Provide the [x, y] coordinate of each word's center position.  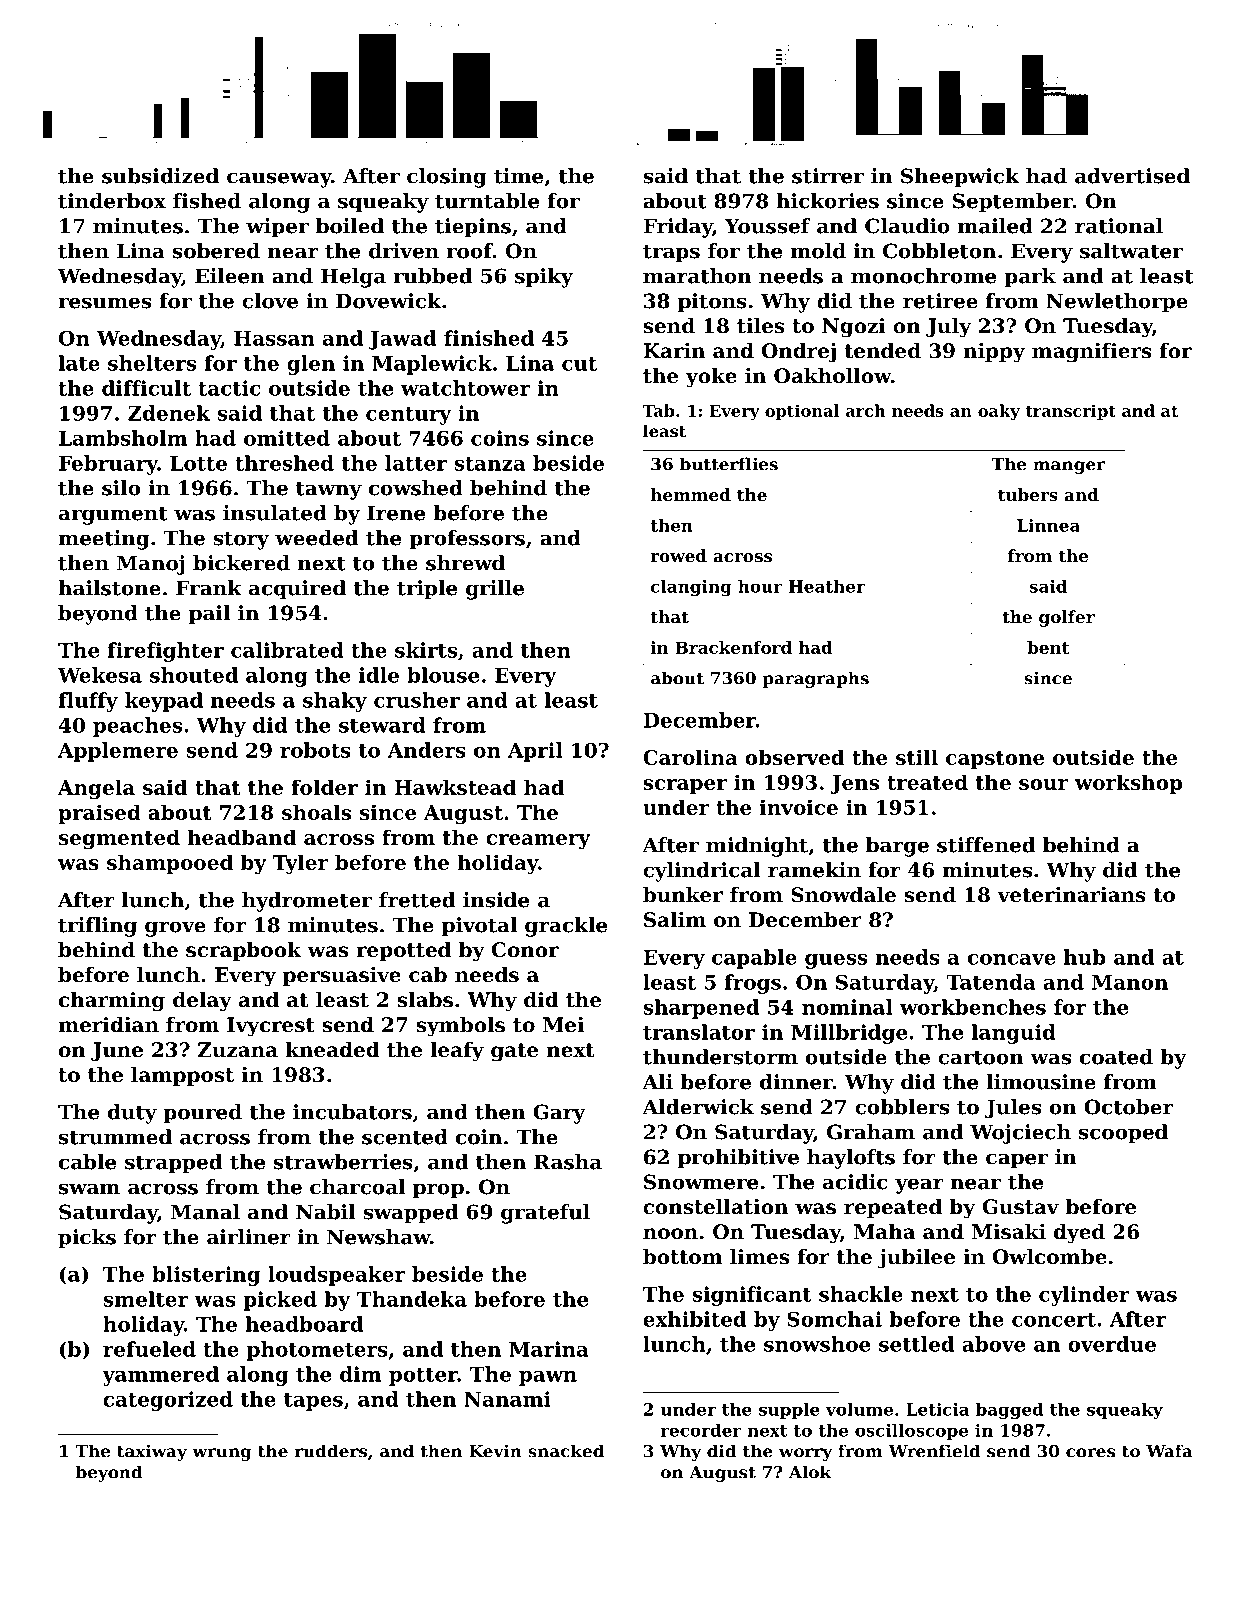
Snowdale [843, 895]
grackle [566, 927]
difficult [146, 388]
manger [1069, 467]
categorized [168, 1401]
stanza [490, 464]
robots [315, 750]
